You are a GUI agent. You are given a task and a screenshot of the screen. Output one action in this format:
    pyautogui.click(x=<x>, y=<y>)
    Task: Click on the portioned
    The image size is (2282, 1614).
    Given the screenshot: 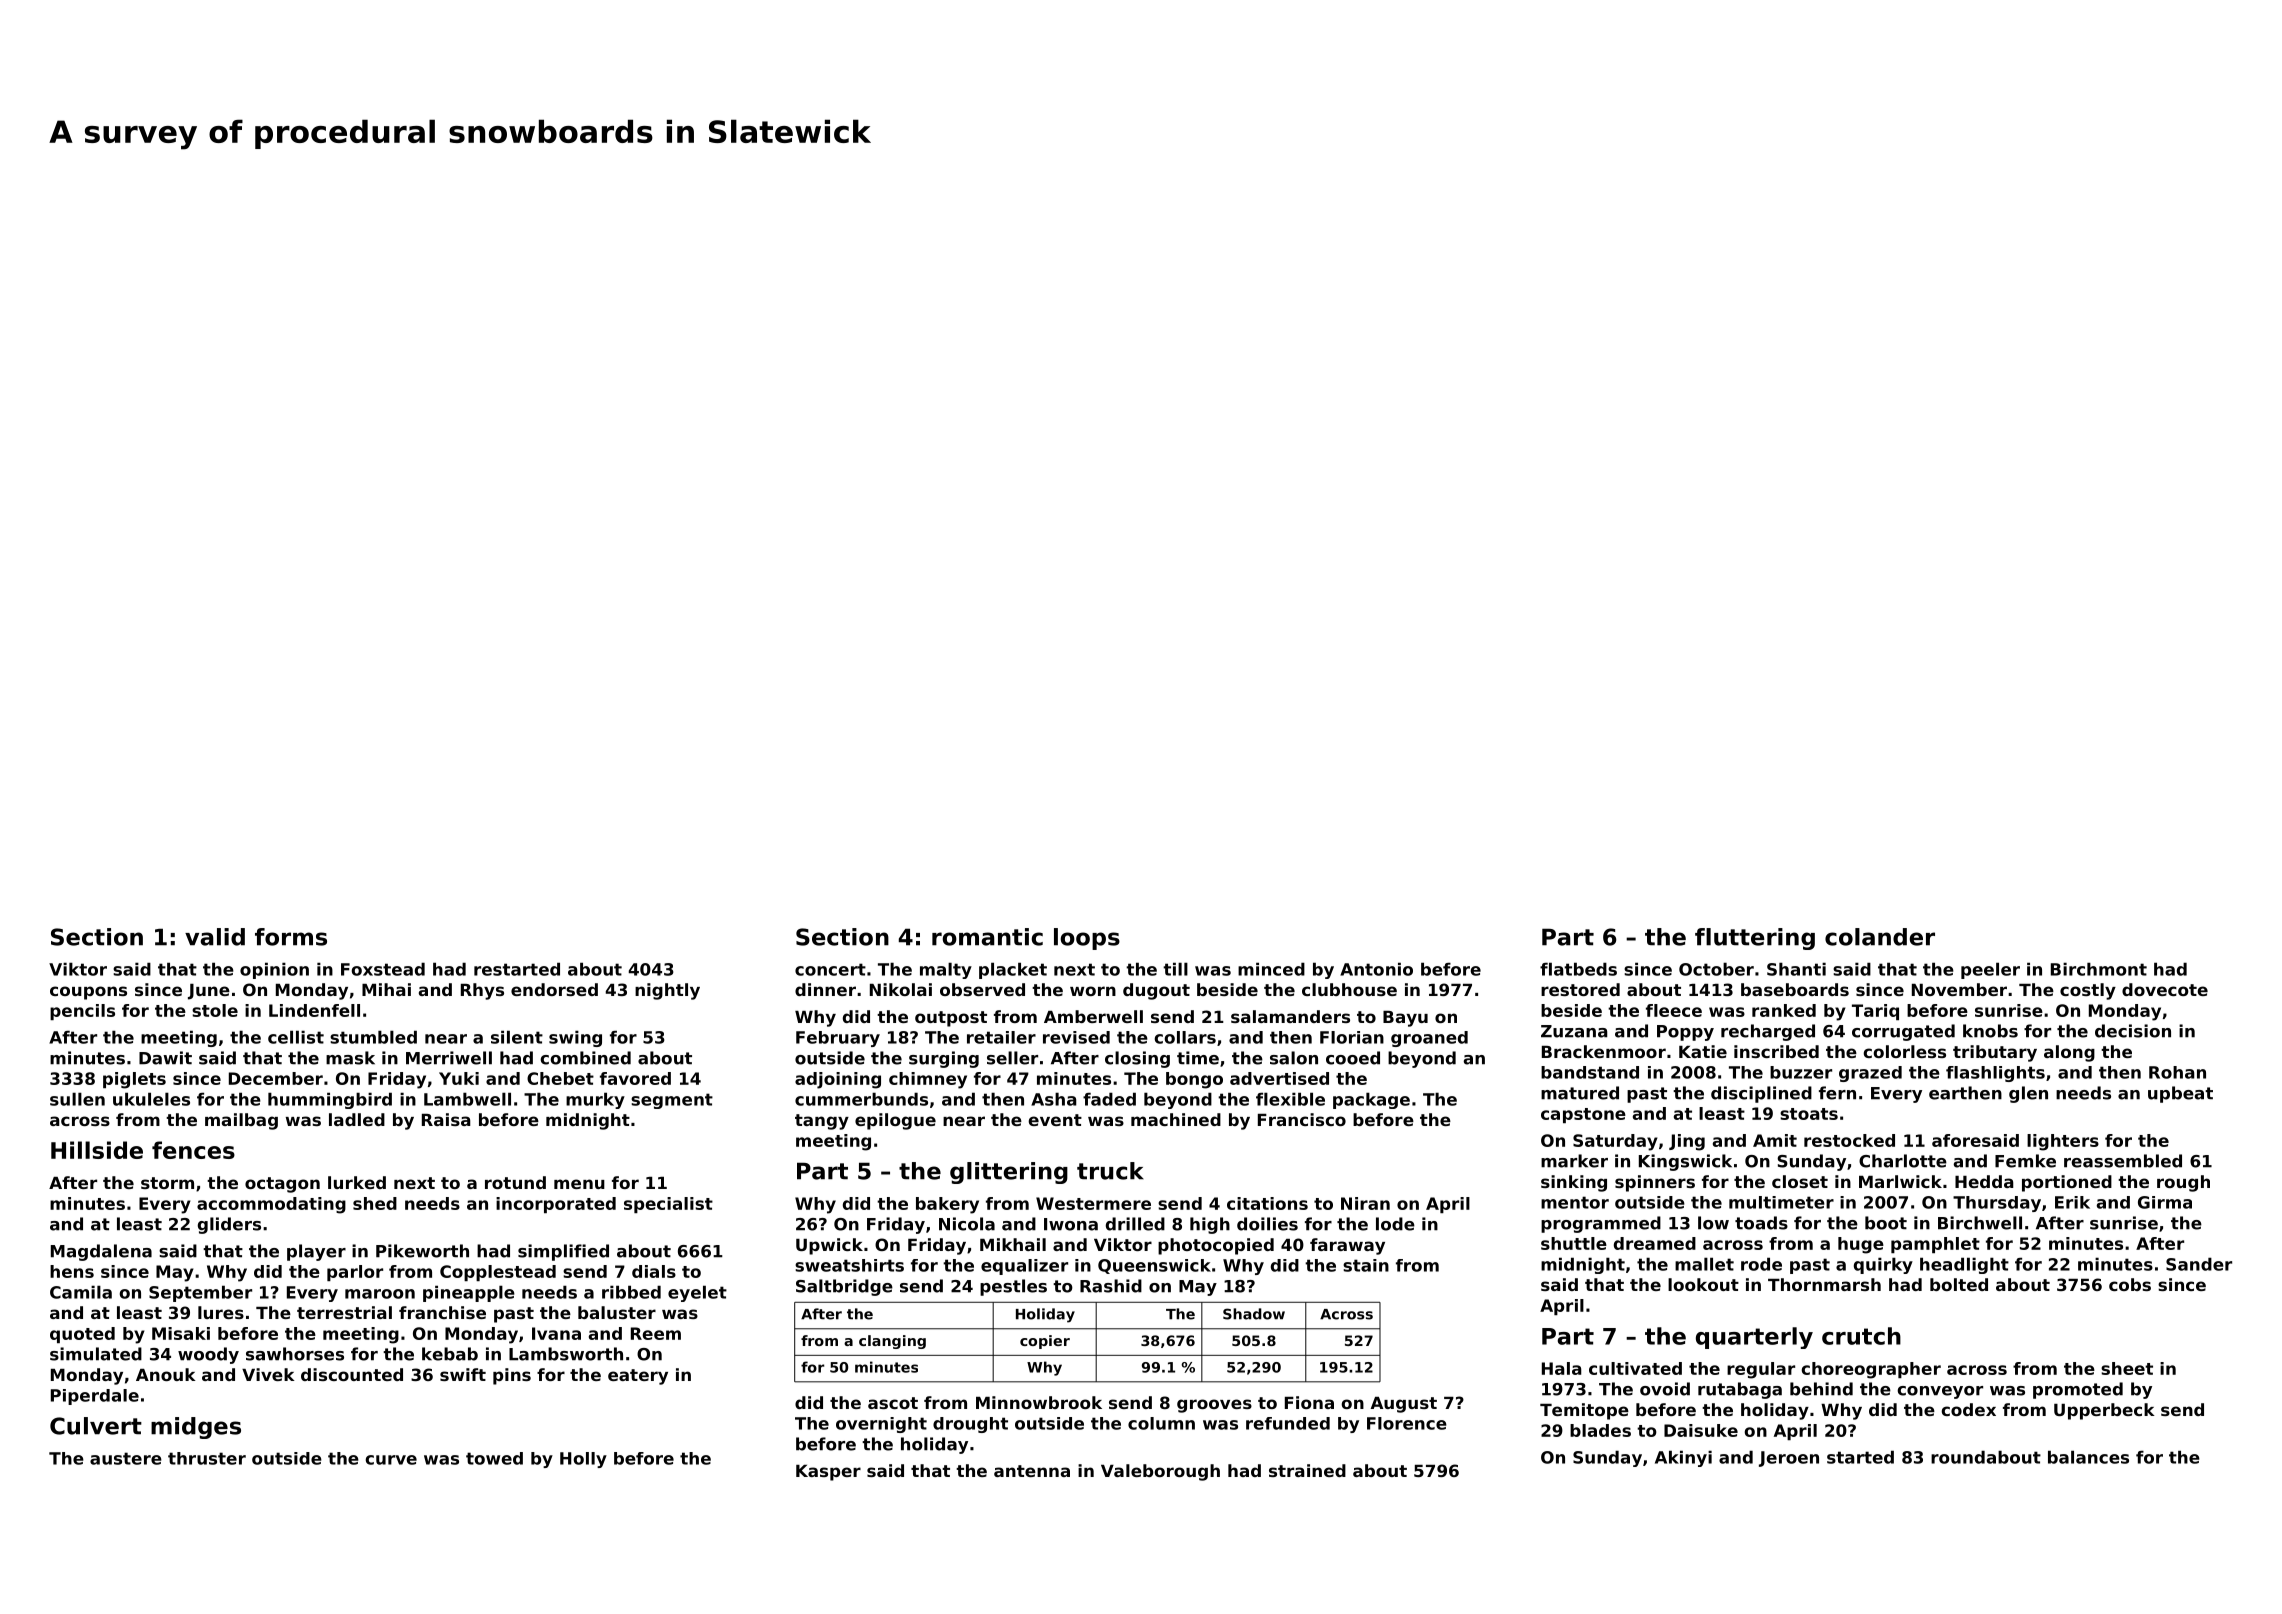 What is the action you would take?
    pyautogui.click(x=2067, y=1183)
